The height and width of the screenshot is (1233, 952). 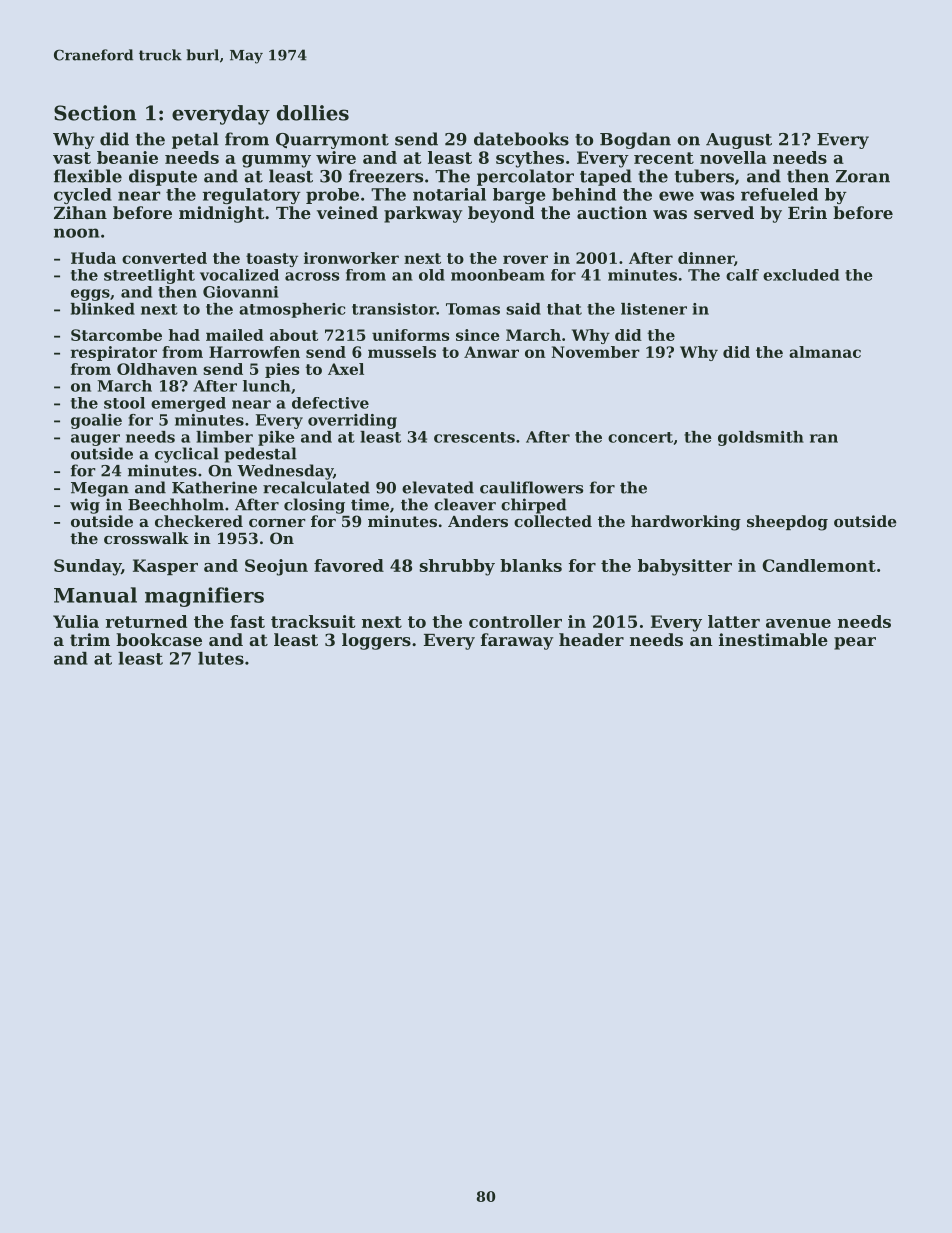 What do you see at coordinates (761, 438) in the screenshot?
I see `goldsmith` at bounding box center [761, 438].
